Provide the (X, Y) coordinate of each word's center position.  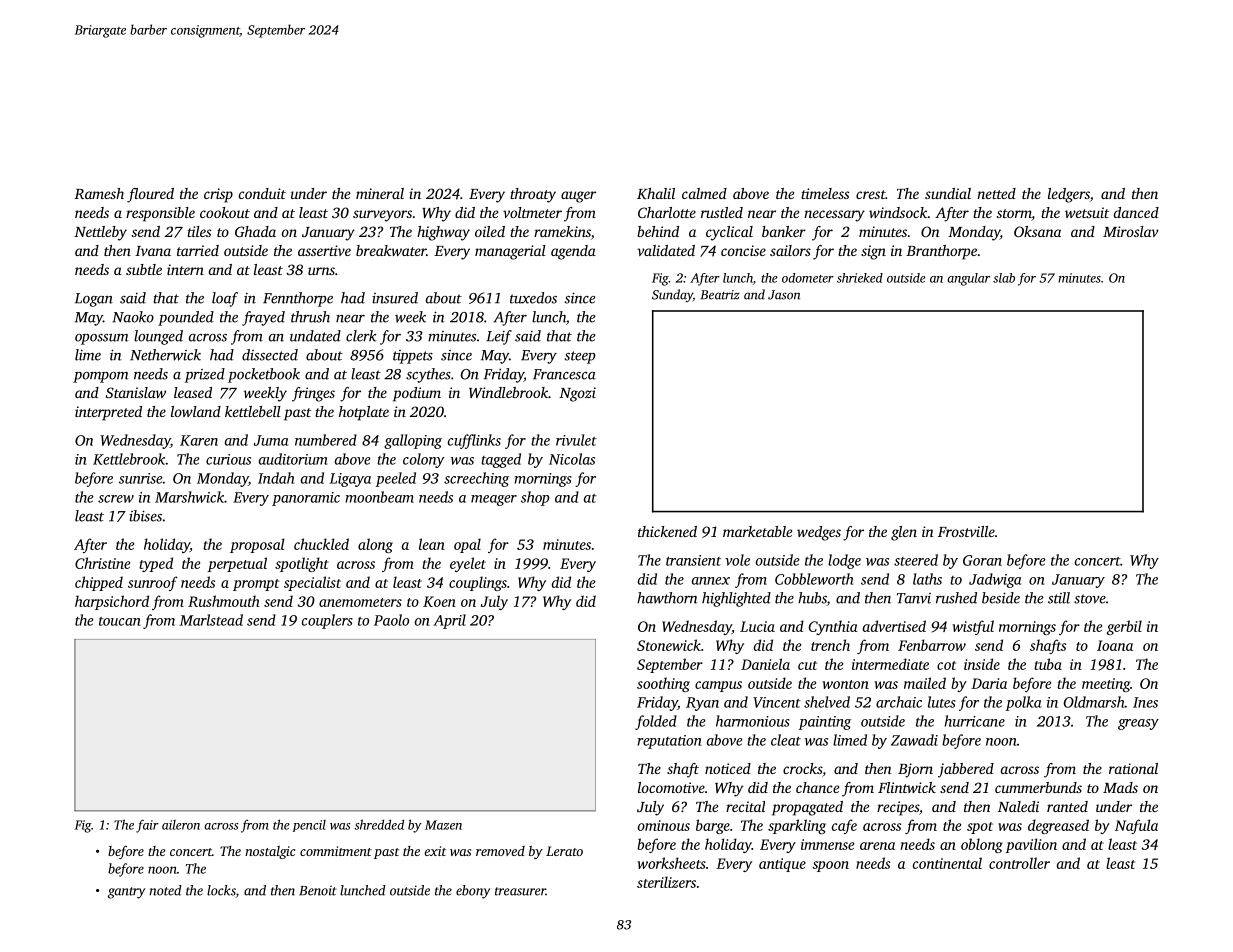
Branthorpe (941, 252)
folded (656, 722)
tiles (199, 231)
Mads (1120, 787)
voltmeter (532, 212)
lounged (158, 337)
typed (156, 564)
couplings (478, 583)
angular (968, 279)
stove (1090, 599)
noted (165, 890)
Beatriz (720, 295)
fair (147, 826)
